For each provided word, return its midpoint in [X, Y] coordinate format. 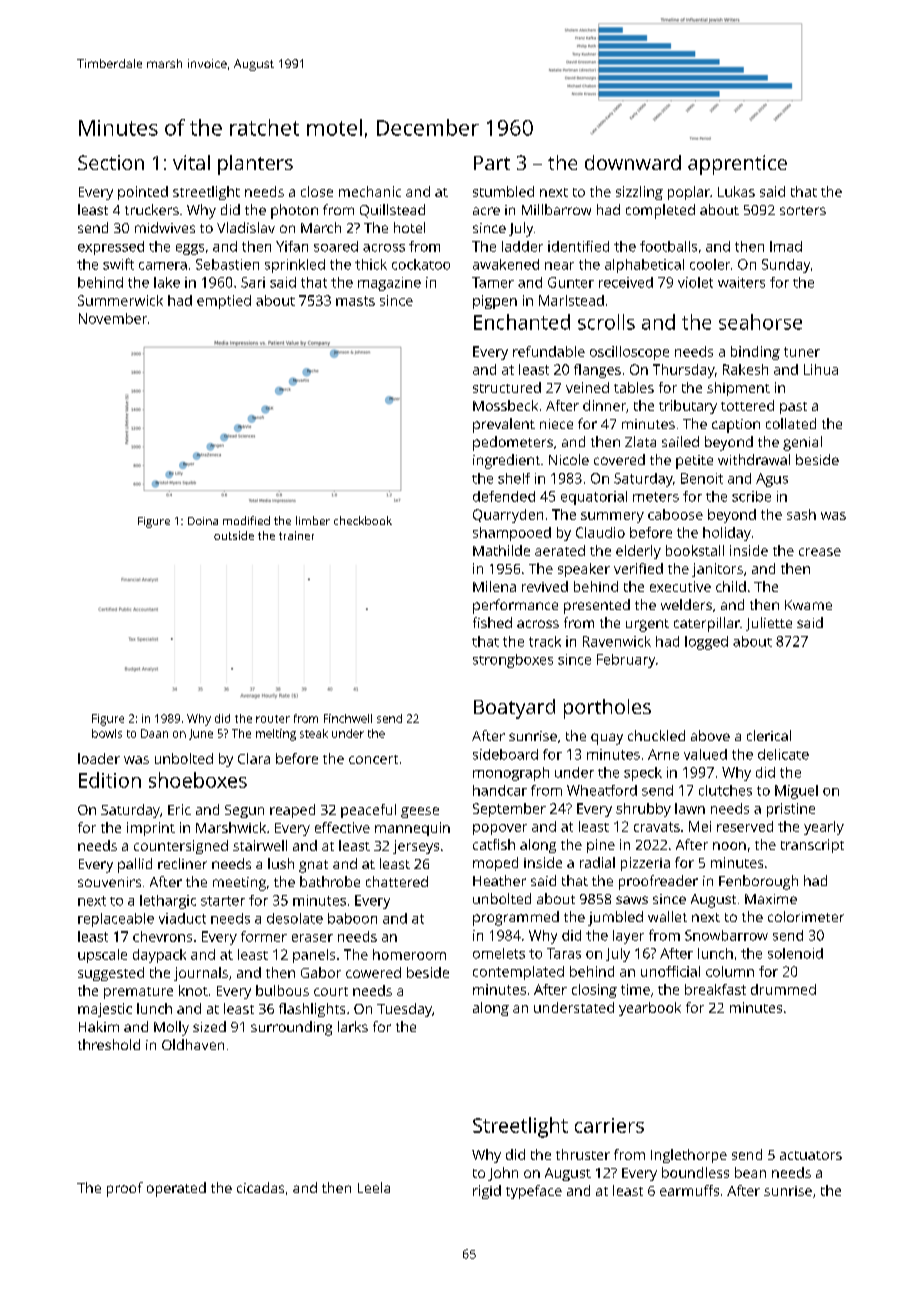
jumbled [615, 918]
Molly [171, 1028]
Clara [254, 758]
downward [633, 162]
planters [255, 165]
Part [492, 163]
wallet [667, 916]
